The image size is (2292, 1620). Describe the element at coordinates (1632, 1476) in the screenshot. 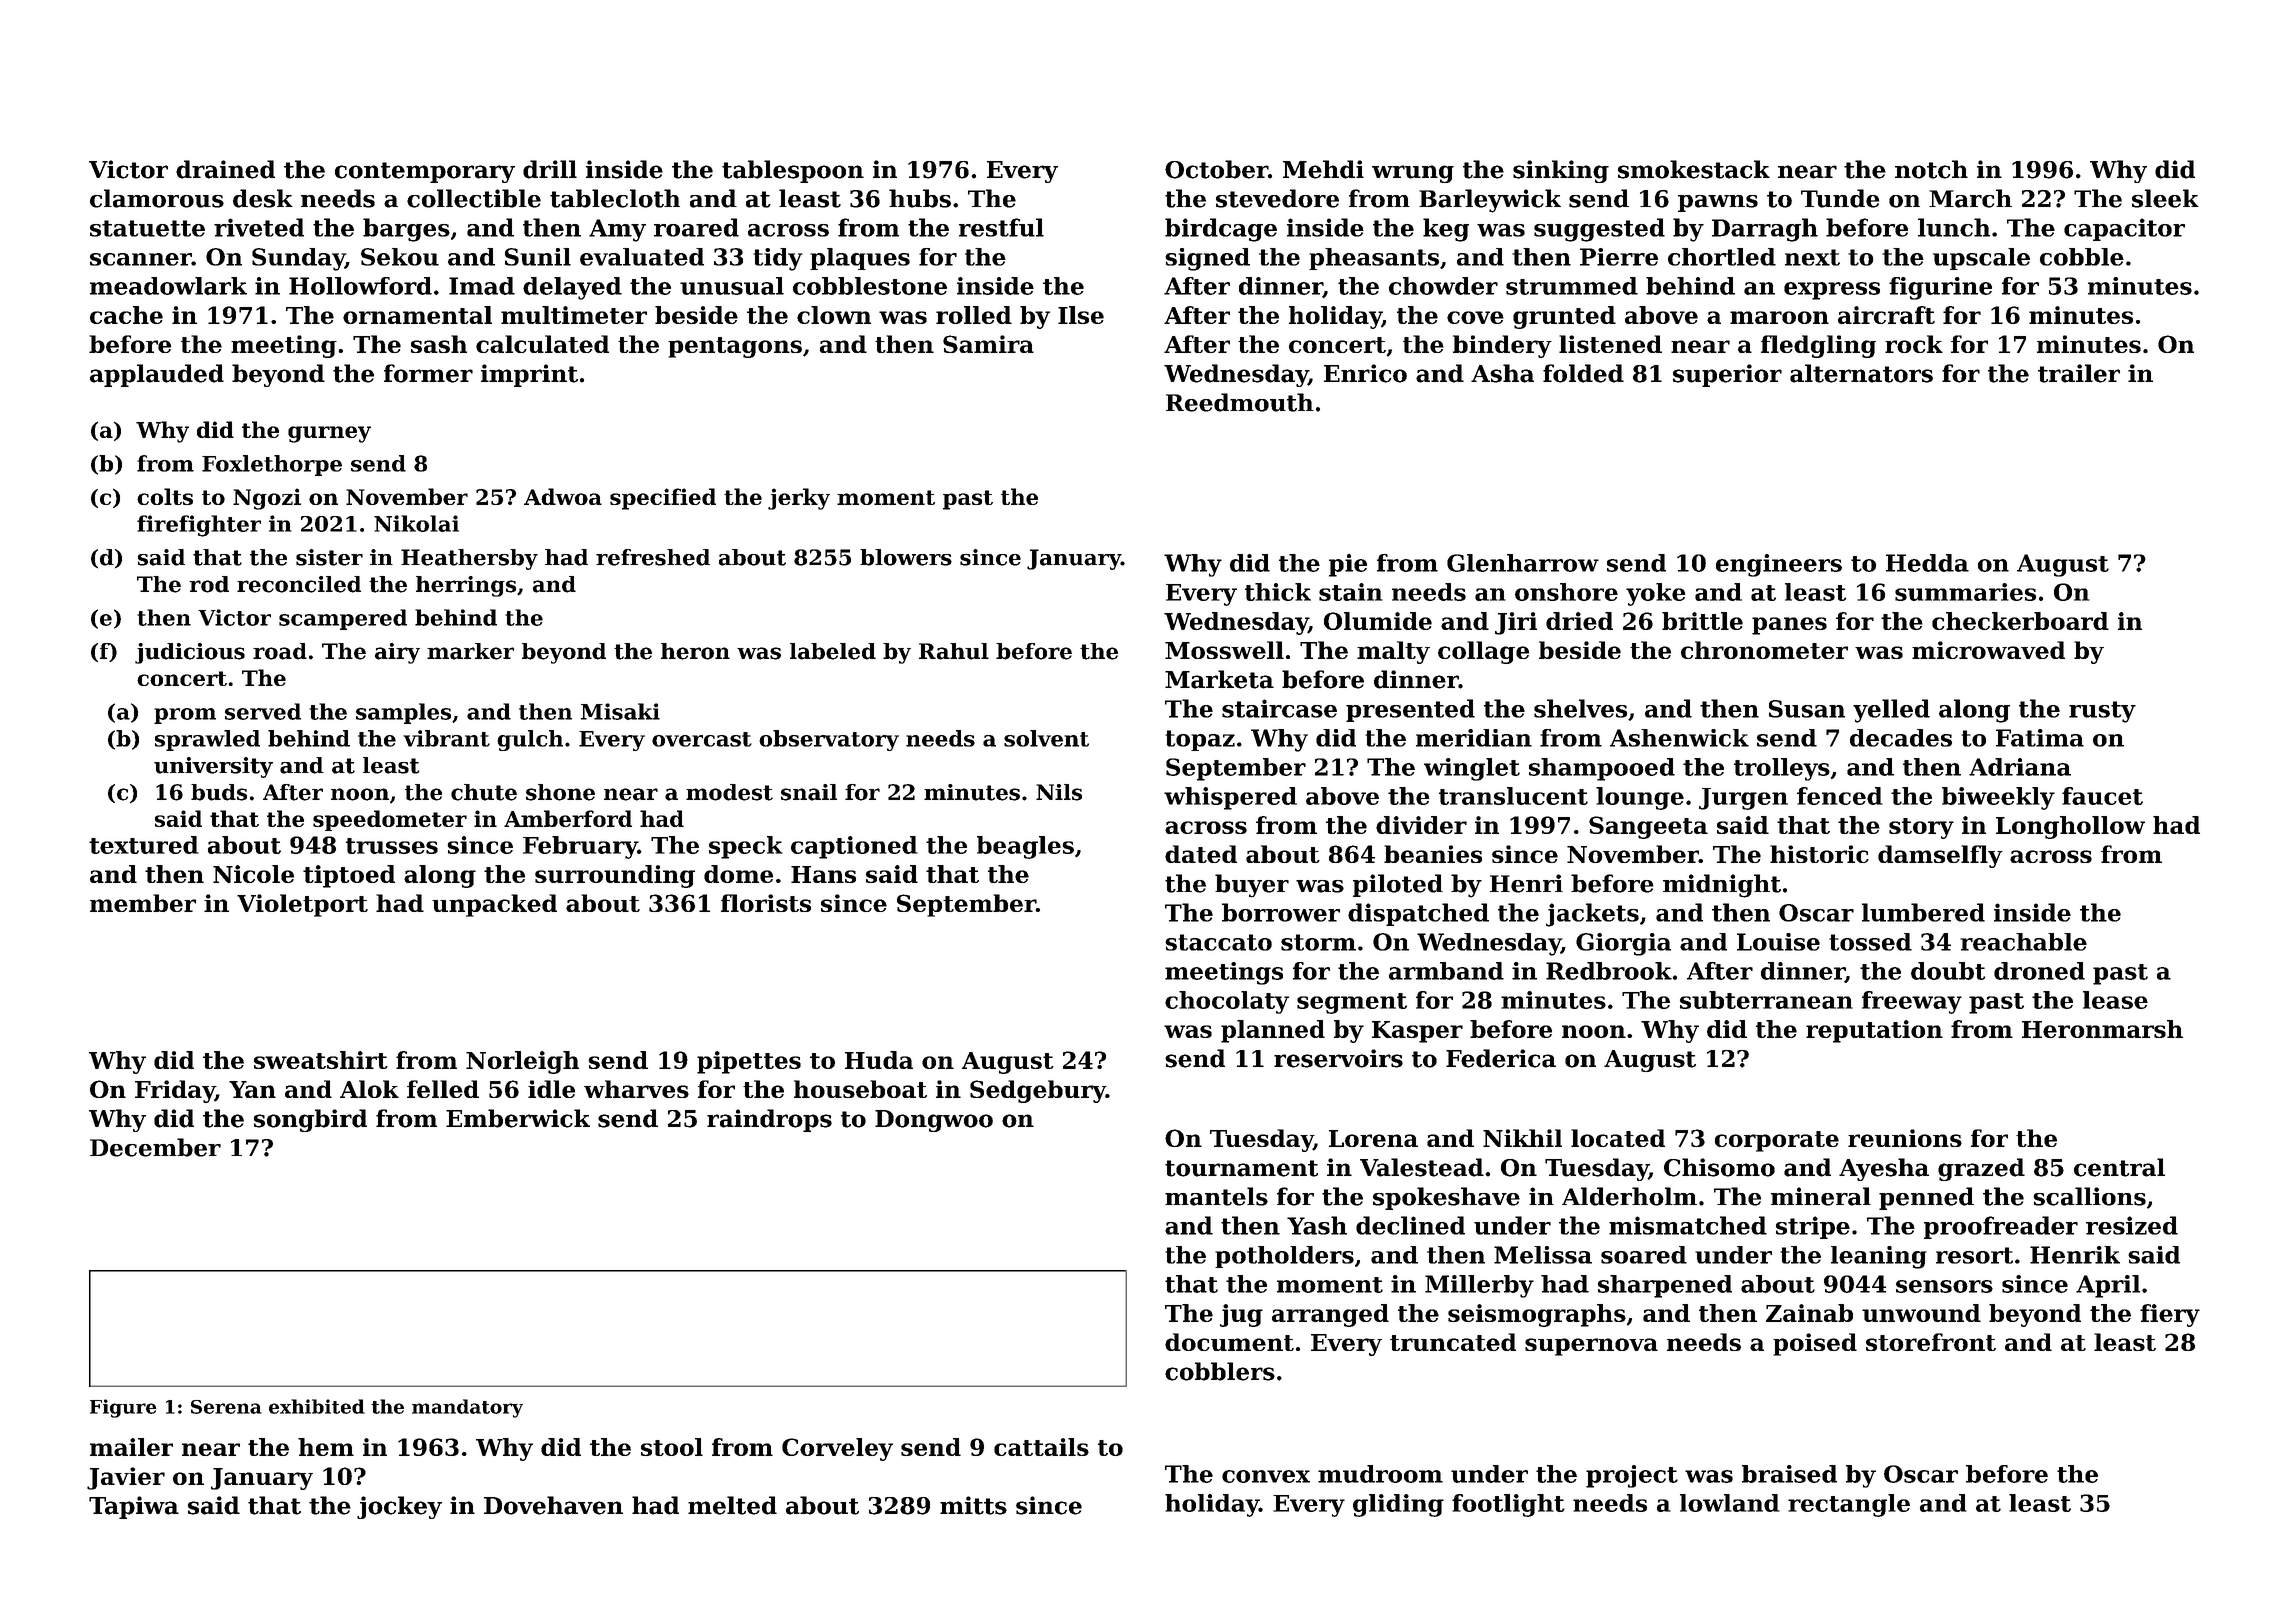

I see `project` at that location.
